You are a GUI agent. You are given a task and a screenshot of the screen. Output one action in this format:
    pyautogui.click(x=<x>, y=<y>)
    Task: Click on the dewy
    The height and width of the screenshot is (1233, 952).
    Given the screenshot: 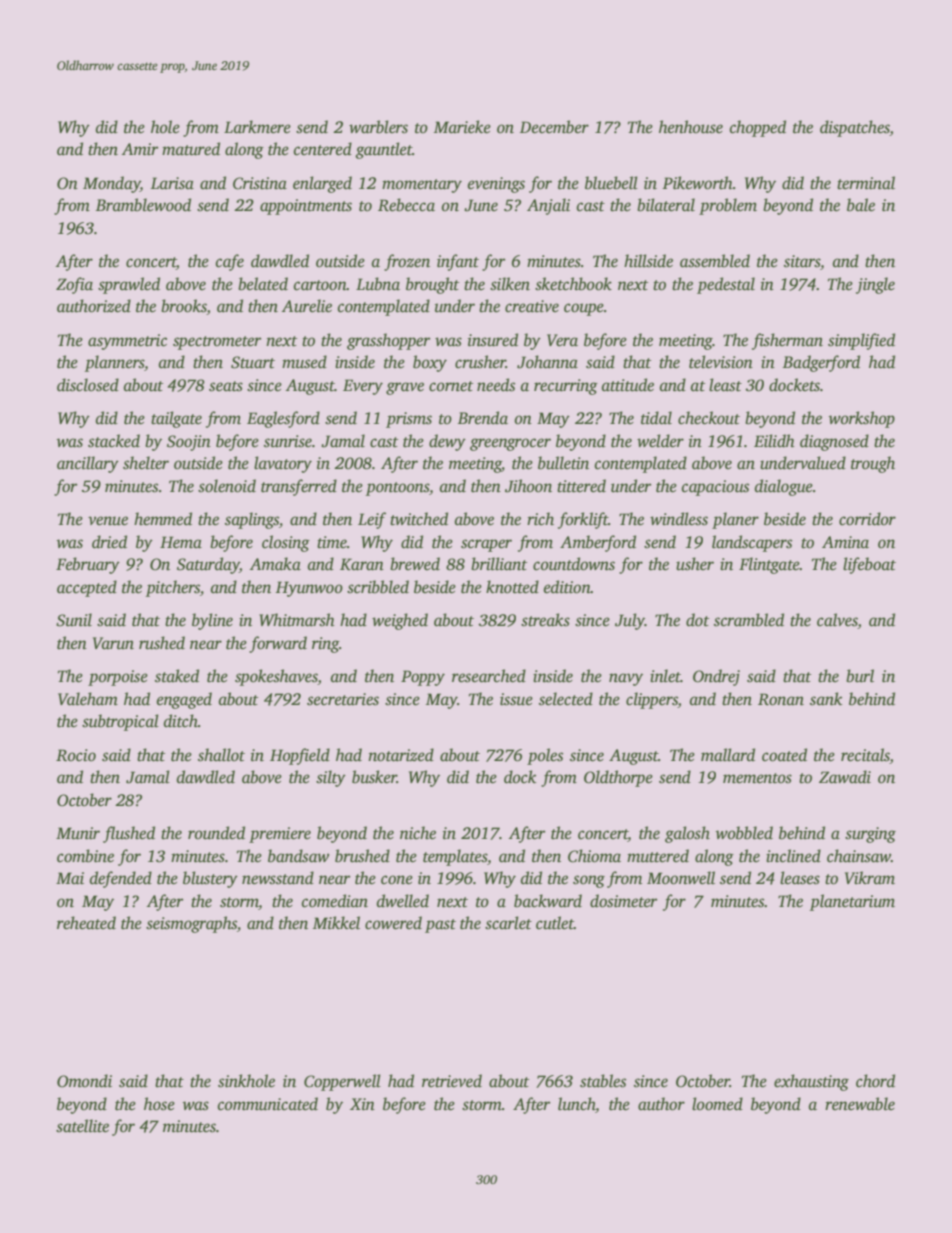 What is the action you would take?
    pyautogui.click(x=447, y=442)
